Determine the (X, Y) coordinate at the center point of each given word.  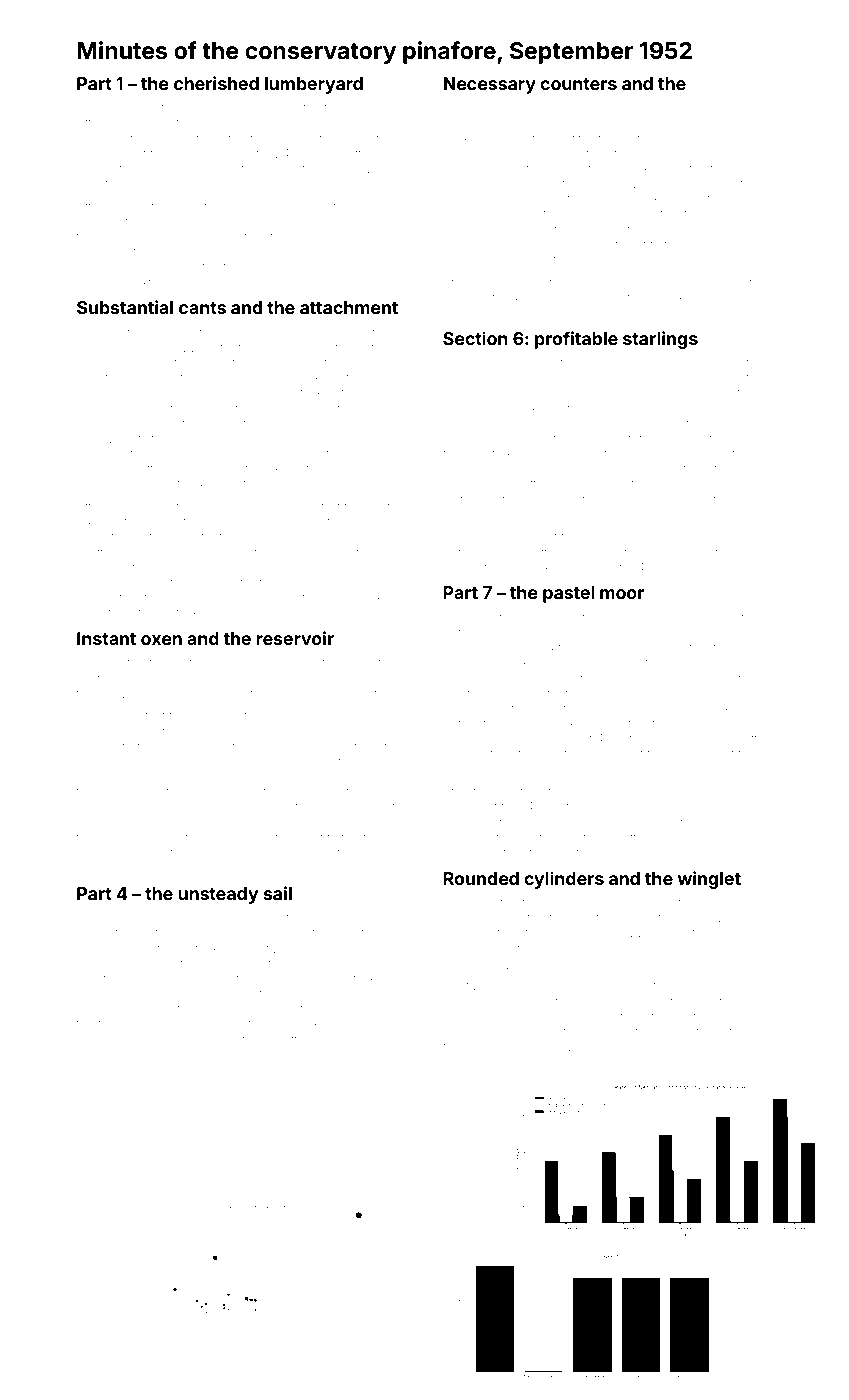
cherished (216, 83)
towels (461, 514)
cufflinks (181, 612)
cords (161, 1054)
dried (664, 537)
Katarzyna (539, 934)
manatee (729, 108)
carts (134, 439)
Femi (355, 266)
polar (483, 537)
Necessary (489, 85)
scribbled (102, 362)
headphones (702, 230)
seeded (171, 917)
